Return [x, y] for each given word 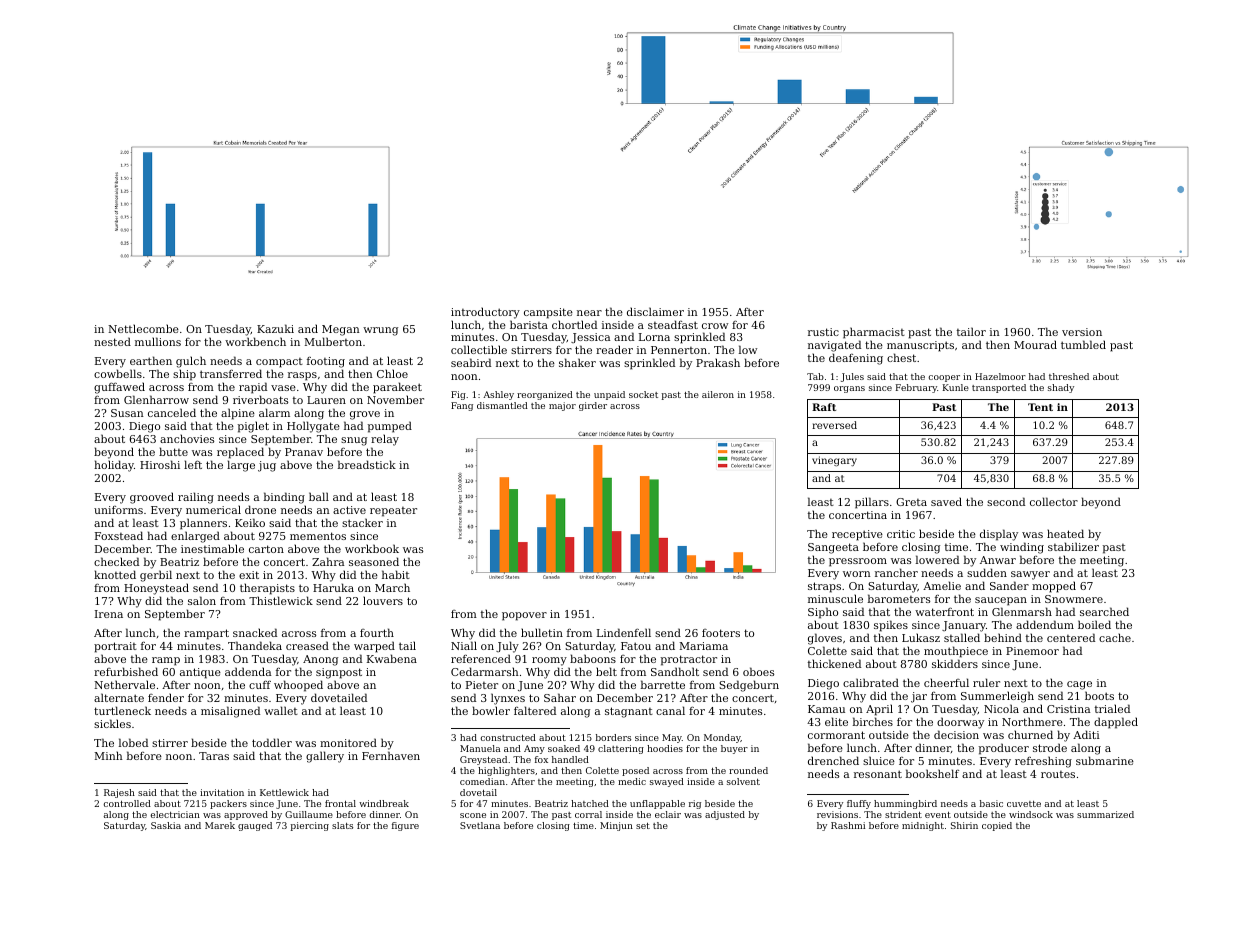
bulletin [542, 632]
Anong [320, 660]
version [1082, 332]
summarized [1105, 814]
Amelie [942, 585]
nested [112, 341]
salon [202, 600]
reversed [834, 425]
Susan [127, 413]
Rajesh [119, 793]
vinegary [834, 461]
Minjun [616, 826]
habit [396, 574]
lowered [937, 559]
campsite [548, 313]
